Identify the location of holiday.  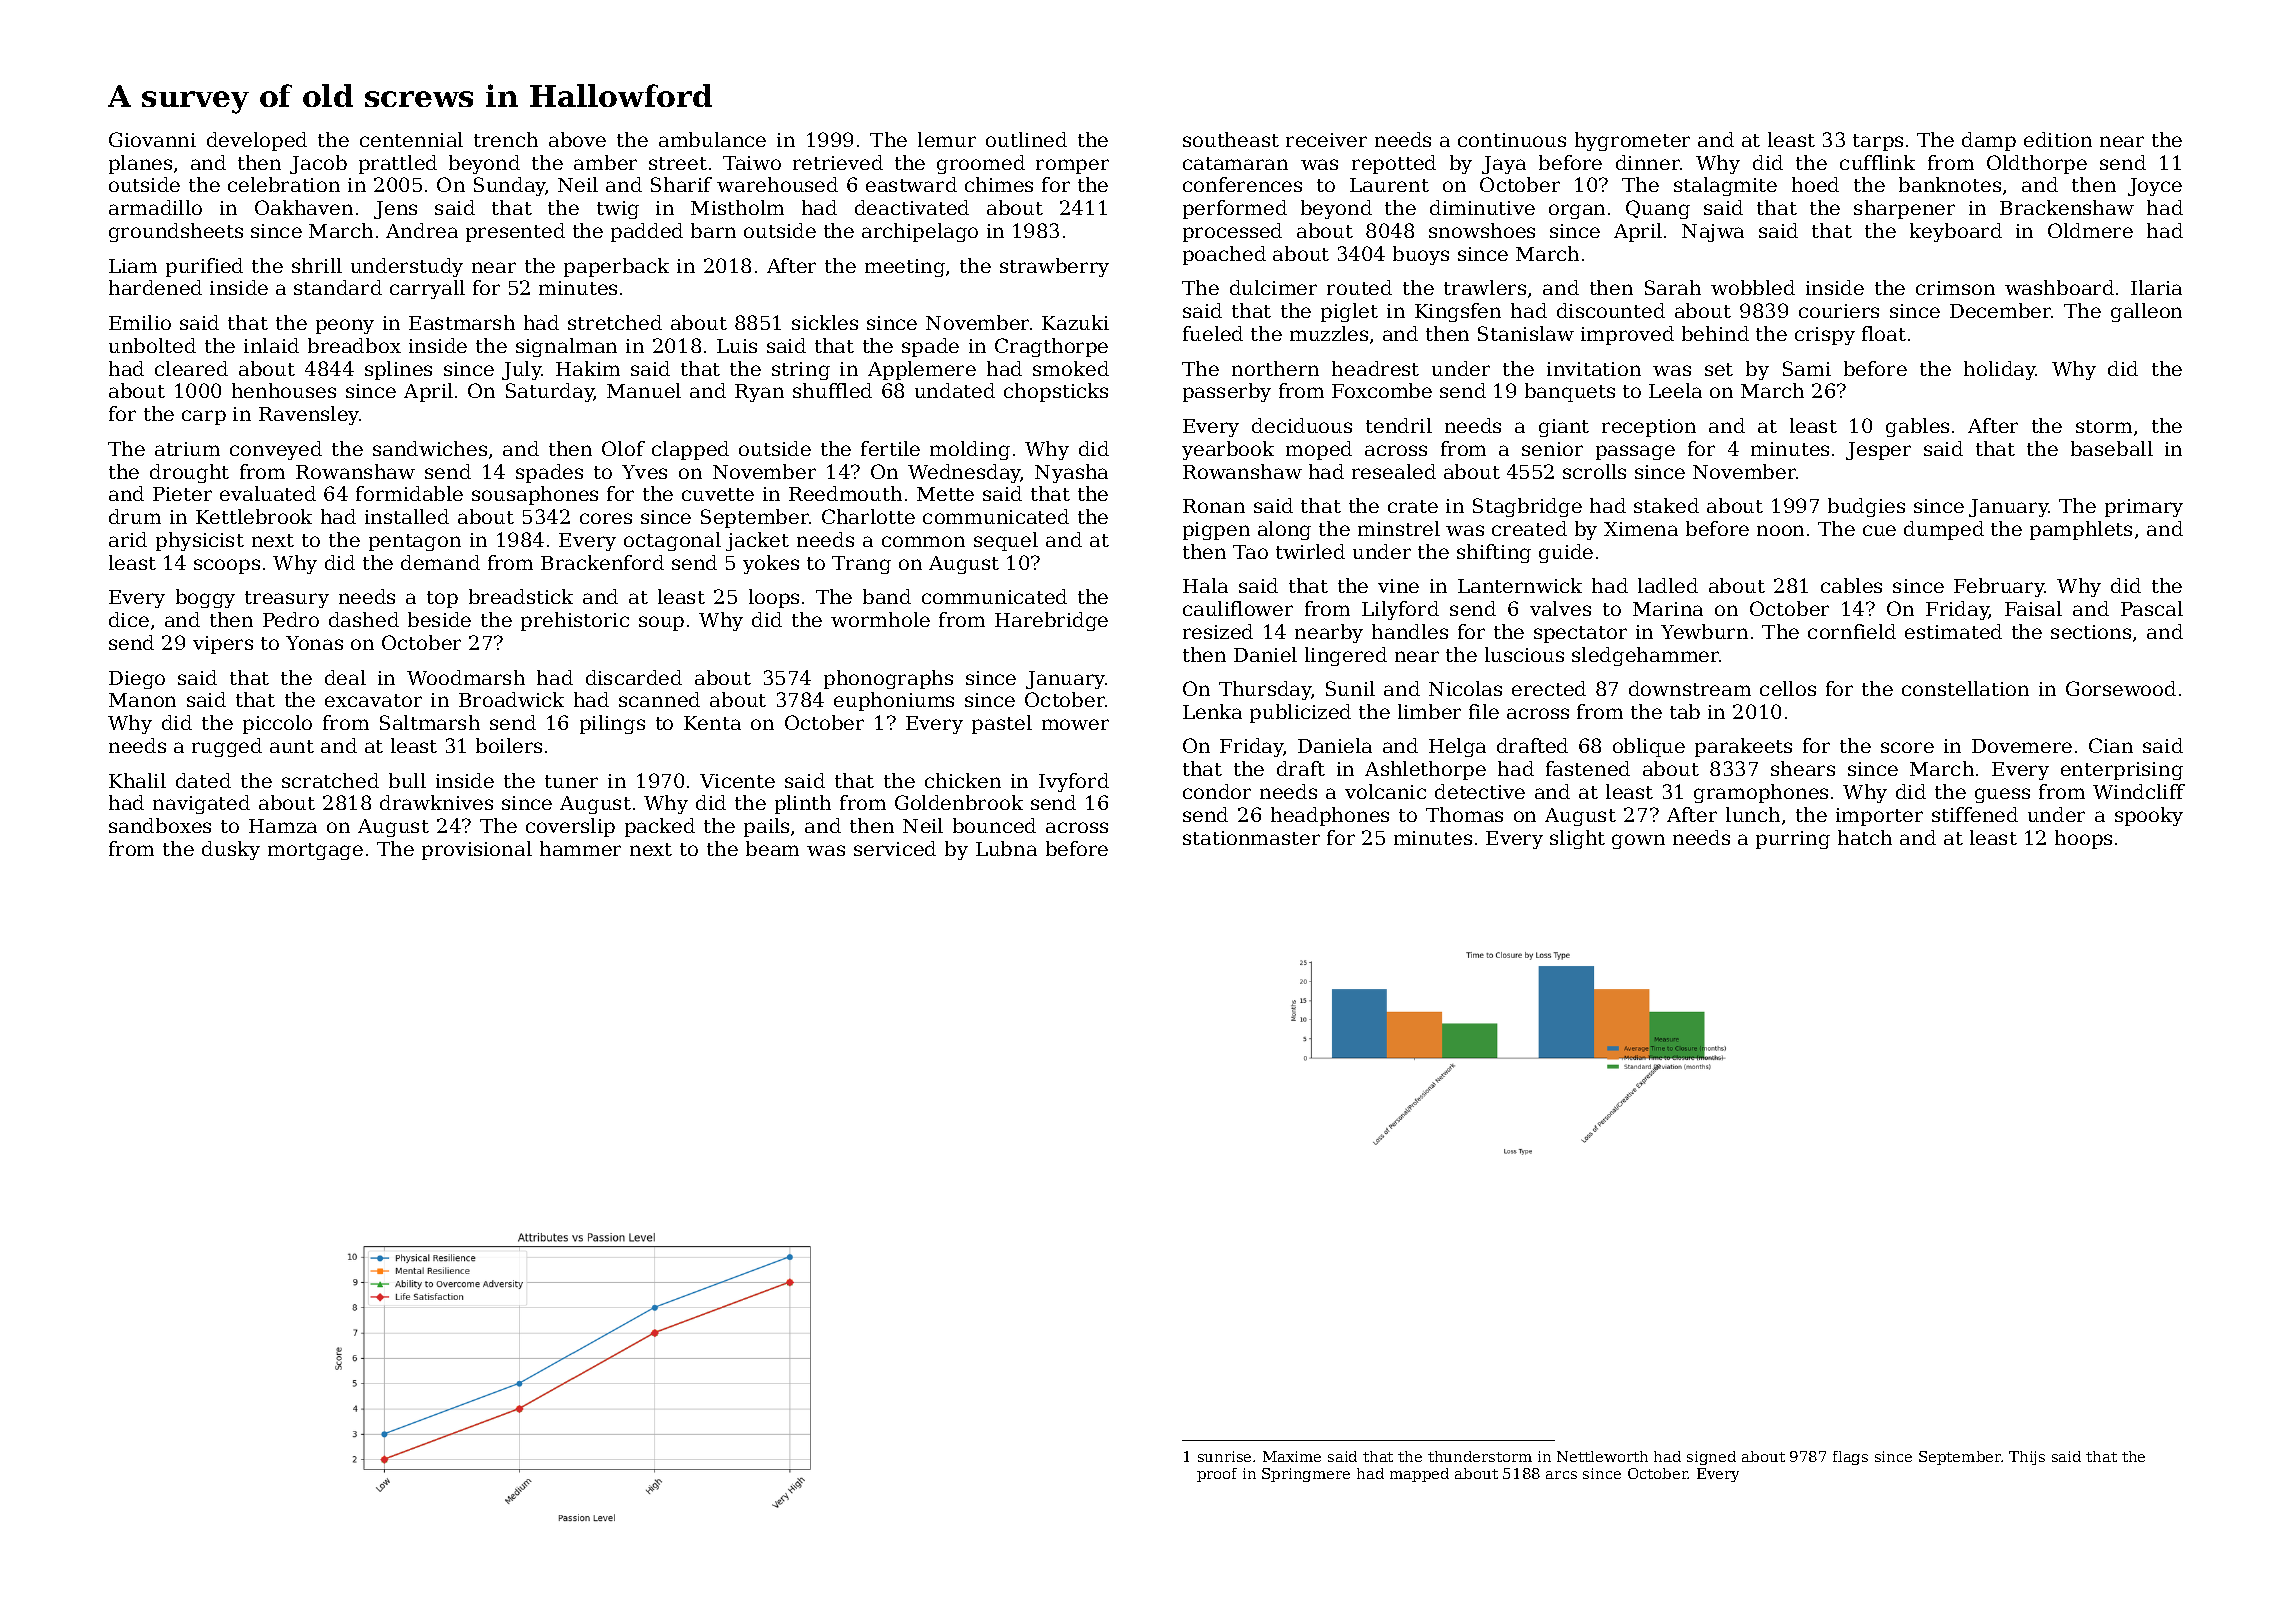
(2000, 370).
